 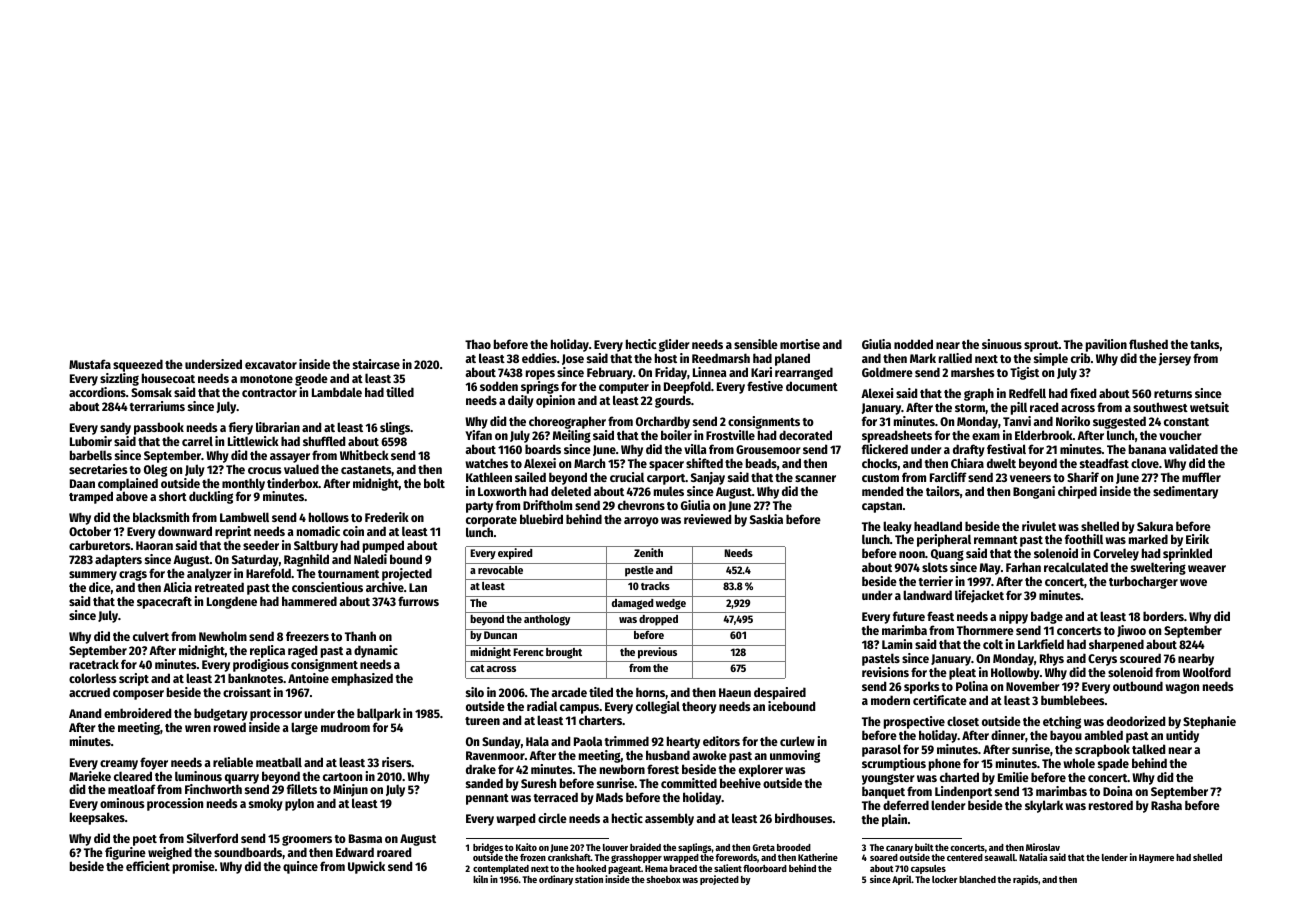 I want to click on quince, so click(x=300, y=867).
